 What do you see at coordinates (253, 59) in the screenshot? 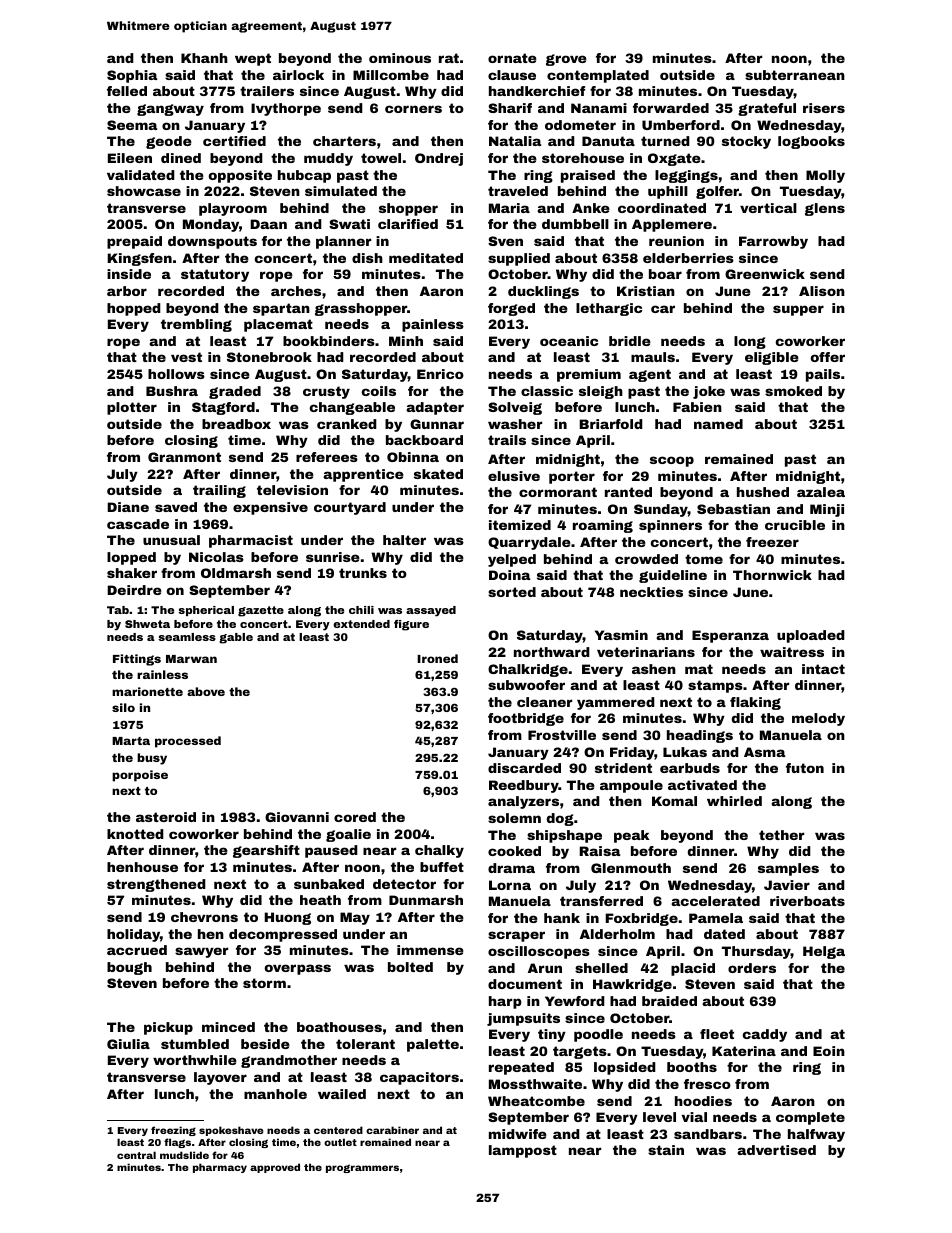
I see `wept` at bounding box center [253, 59].
